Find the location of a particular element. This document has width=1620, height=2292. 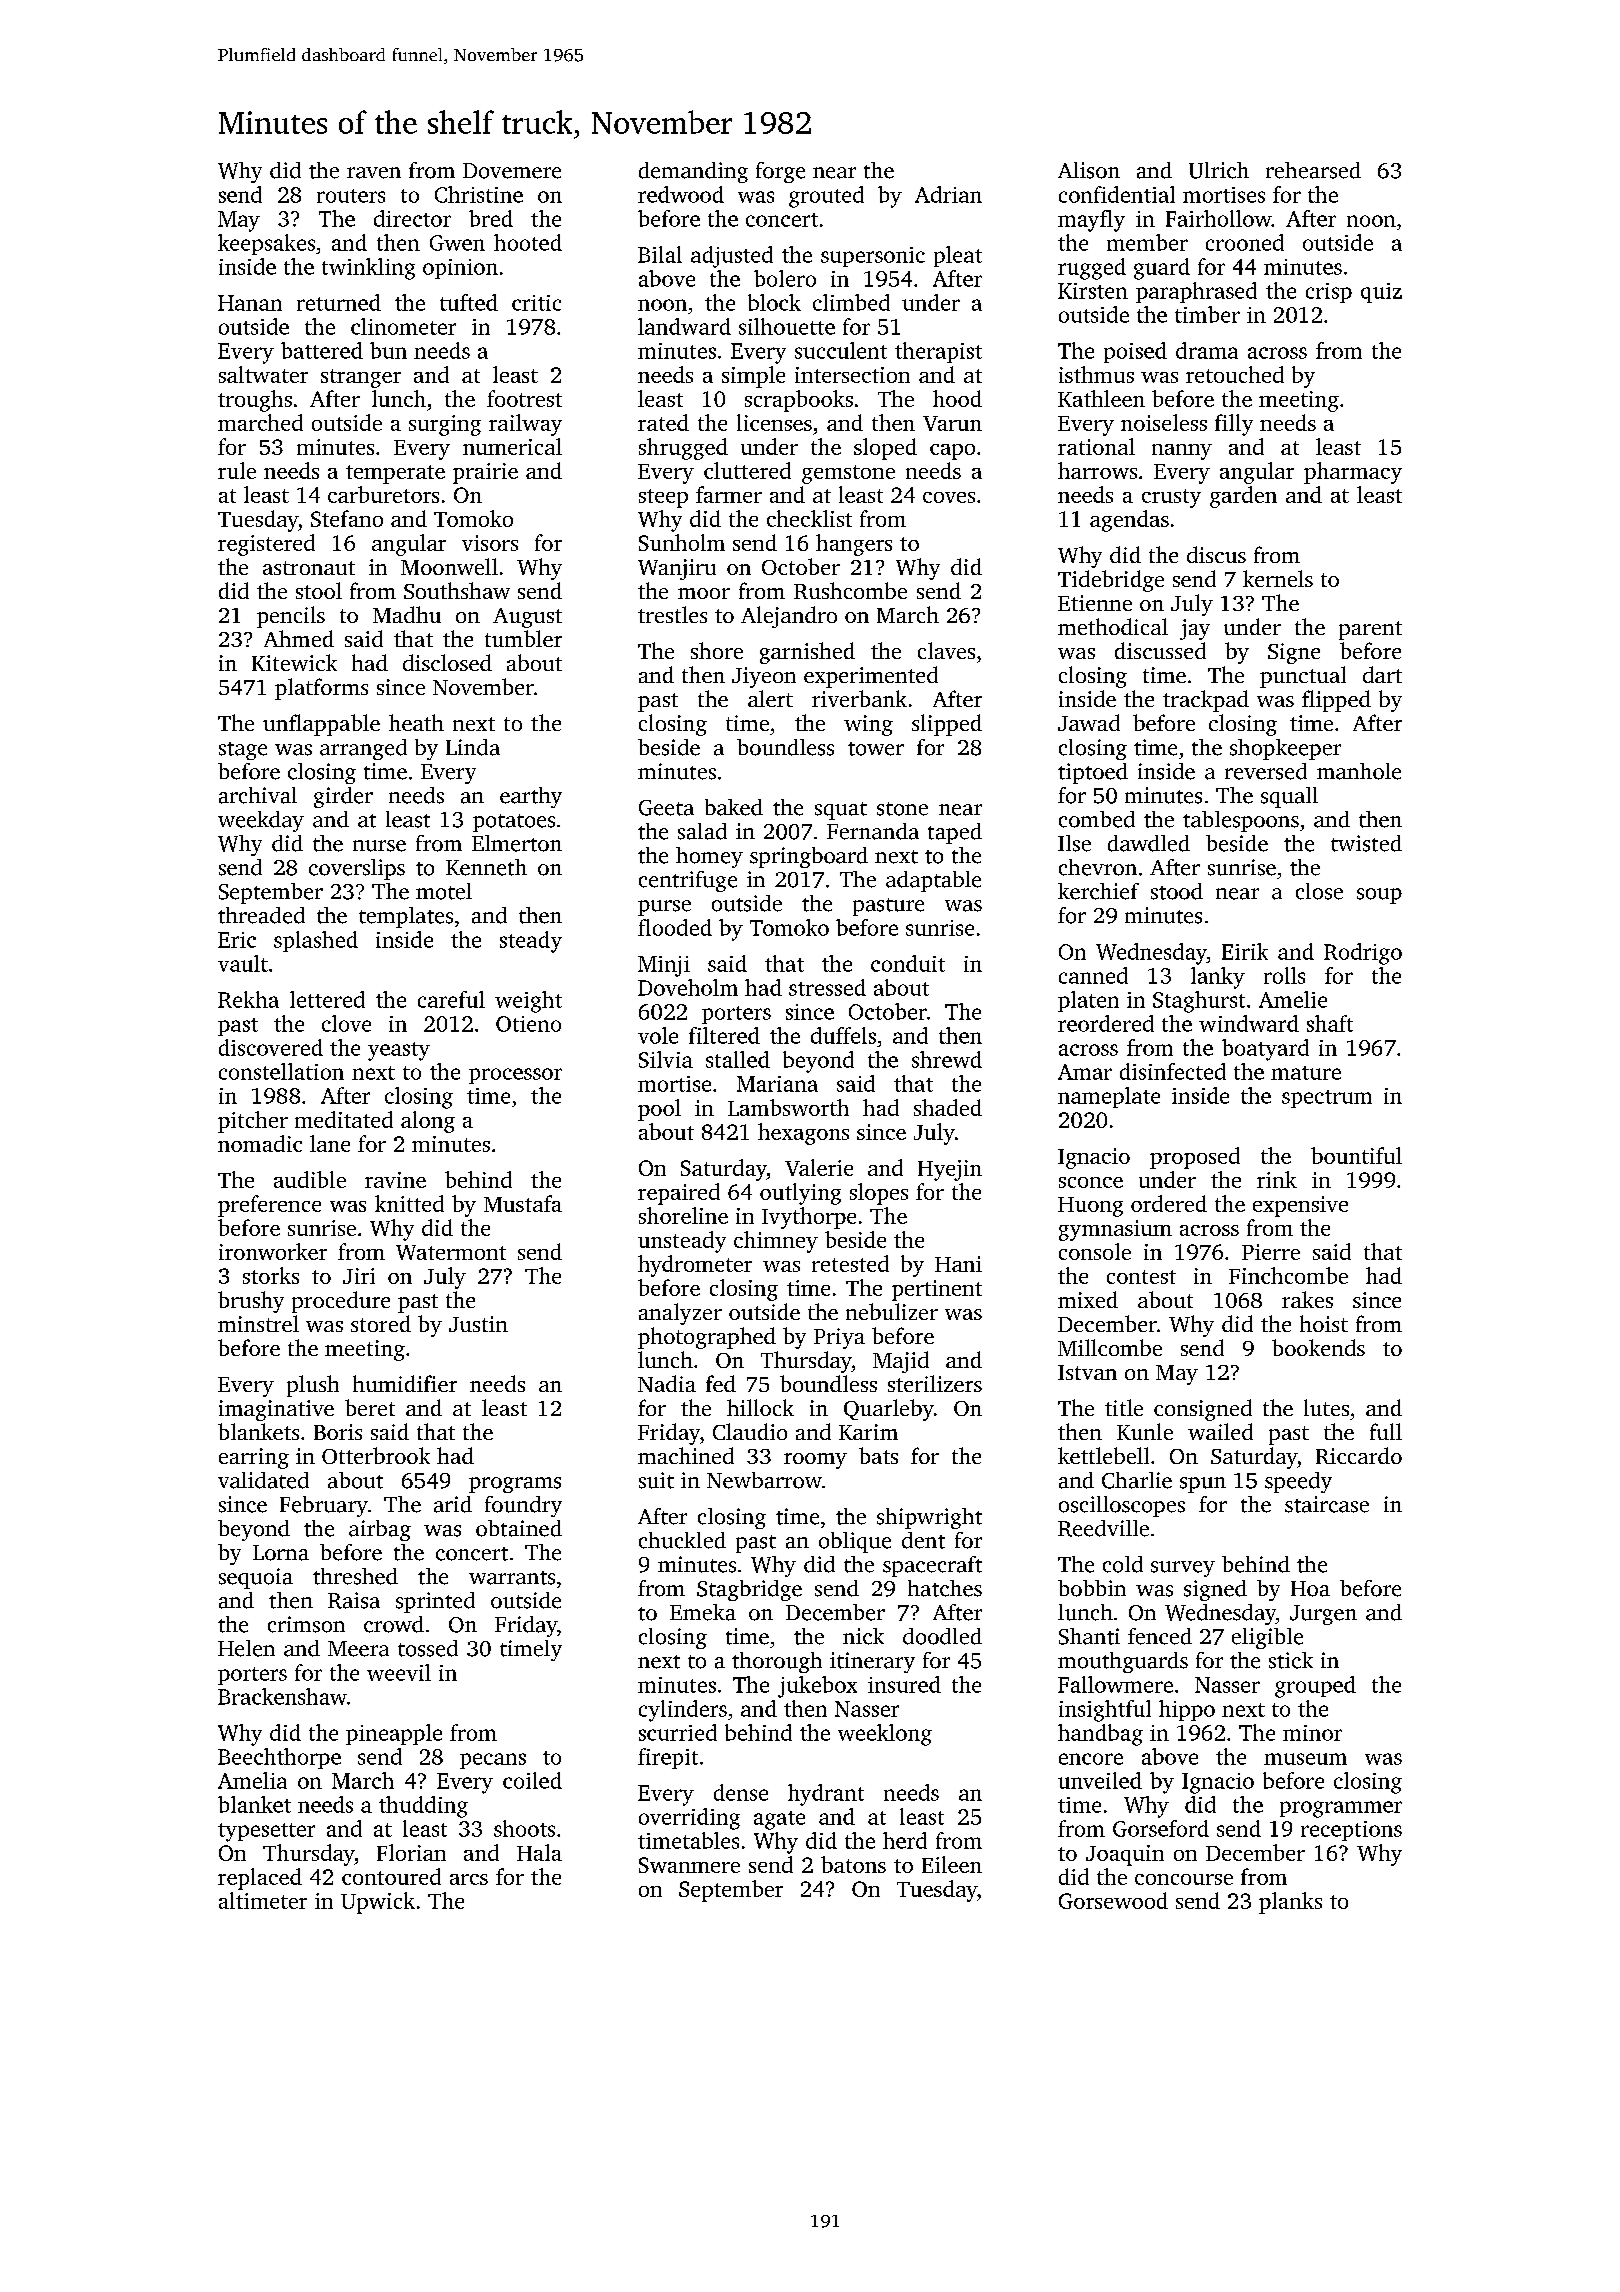

insured is located at coordinates (904, 1684).
